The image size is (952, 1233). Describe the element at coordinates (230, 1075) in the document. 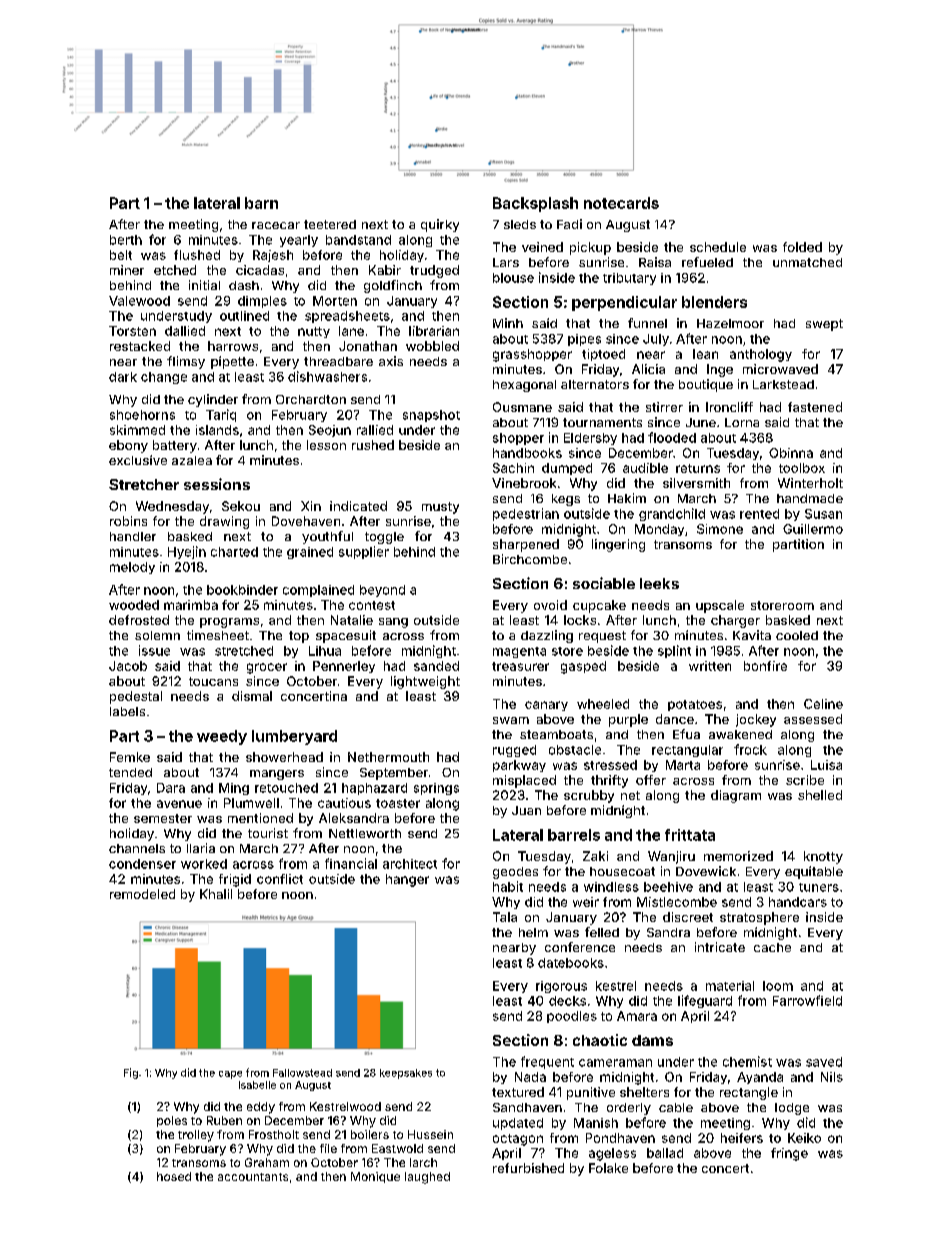

I see `cape` at that location.
